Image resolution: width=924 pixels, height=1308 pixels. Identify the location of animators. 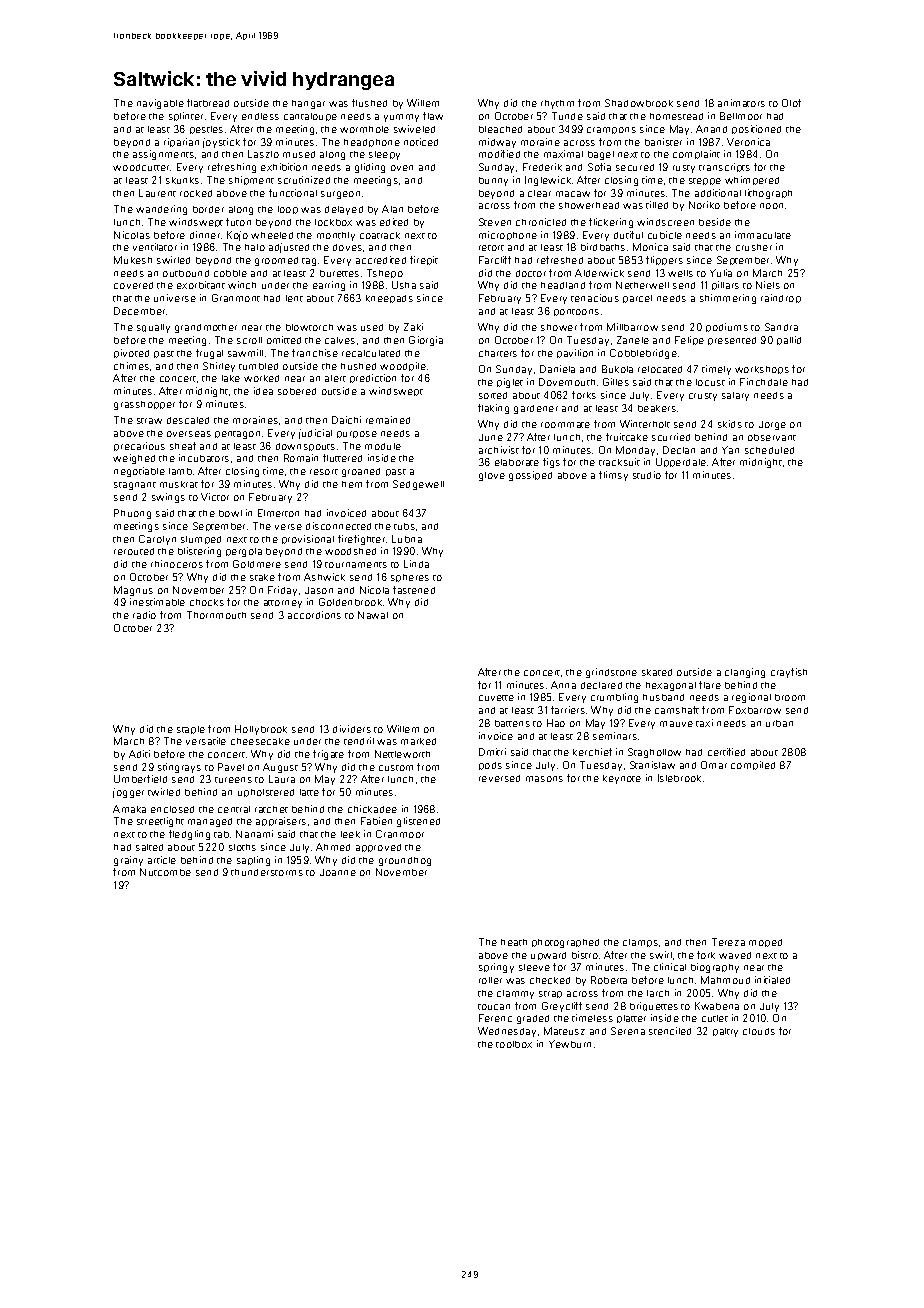
(741, 103).
